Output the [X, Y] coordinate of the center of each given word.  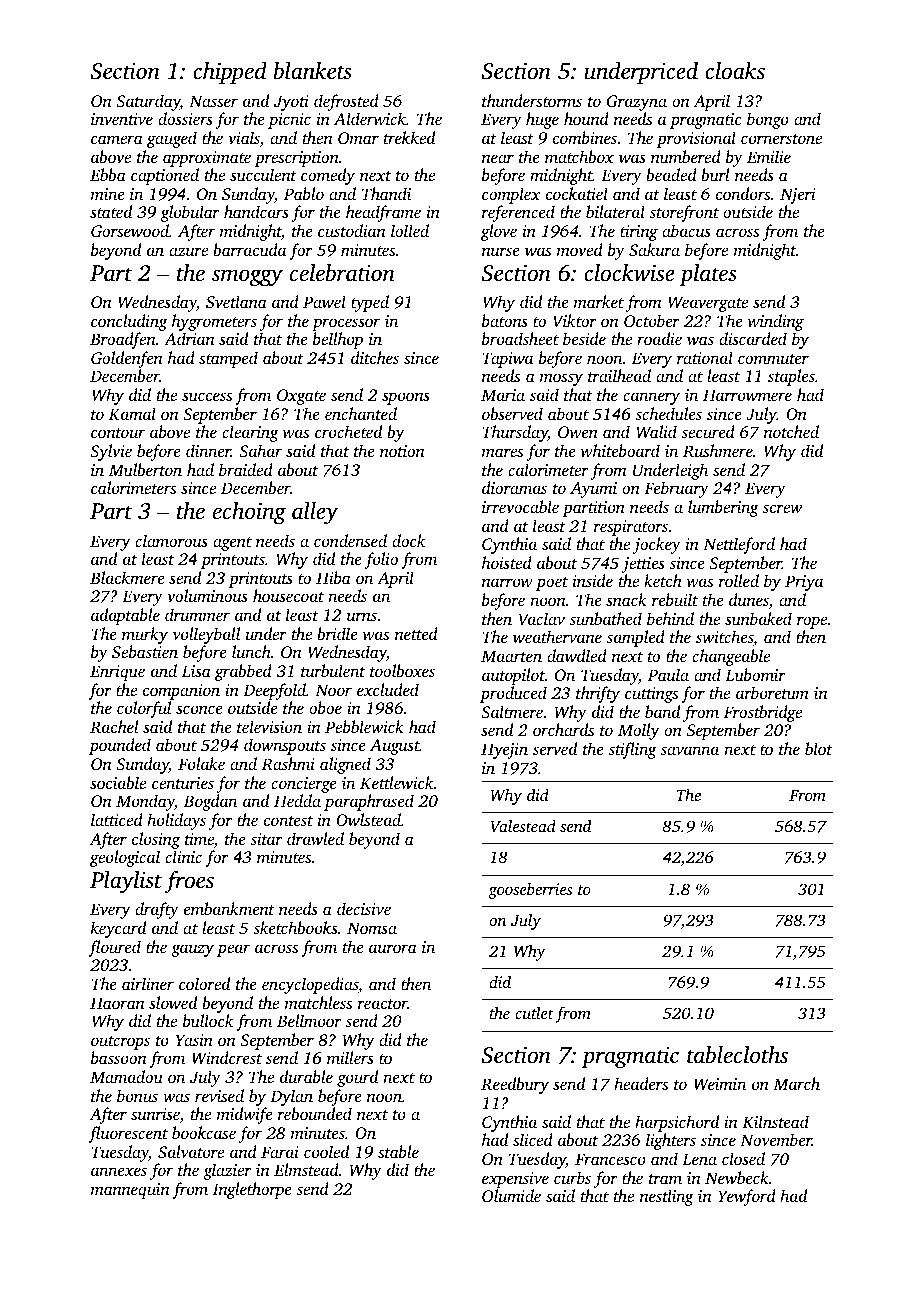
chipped [230, 73]
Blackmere [127, 577]
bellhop [338, 340]
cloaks [735, 71]
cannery [651, 398]
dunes [749, 601]
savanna [689, 750]
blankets [313, 71]
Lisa [196, 671]
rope [812, 622]
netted [416, 633]
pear [233, 950]
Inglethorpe [252, 1190]
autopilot [513, 676]
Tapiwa [507, 360]
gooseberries [530, 890]
